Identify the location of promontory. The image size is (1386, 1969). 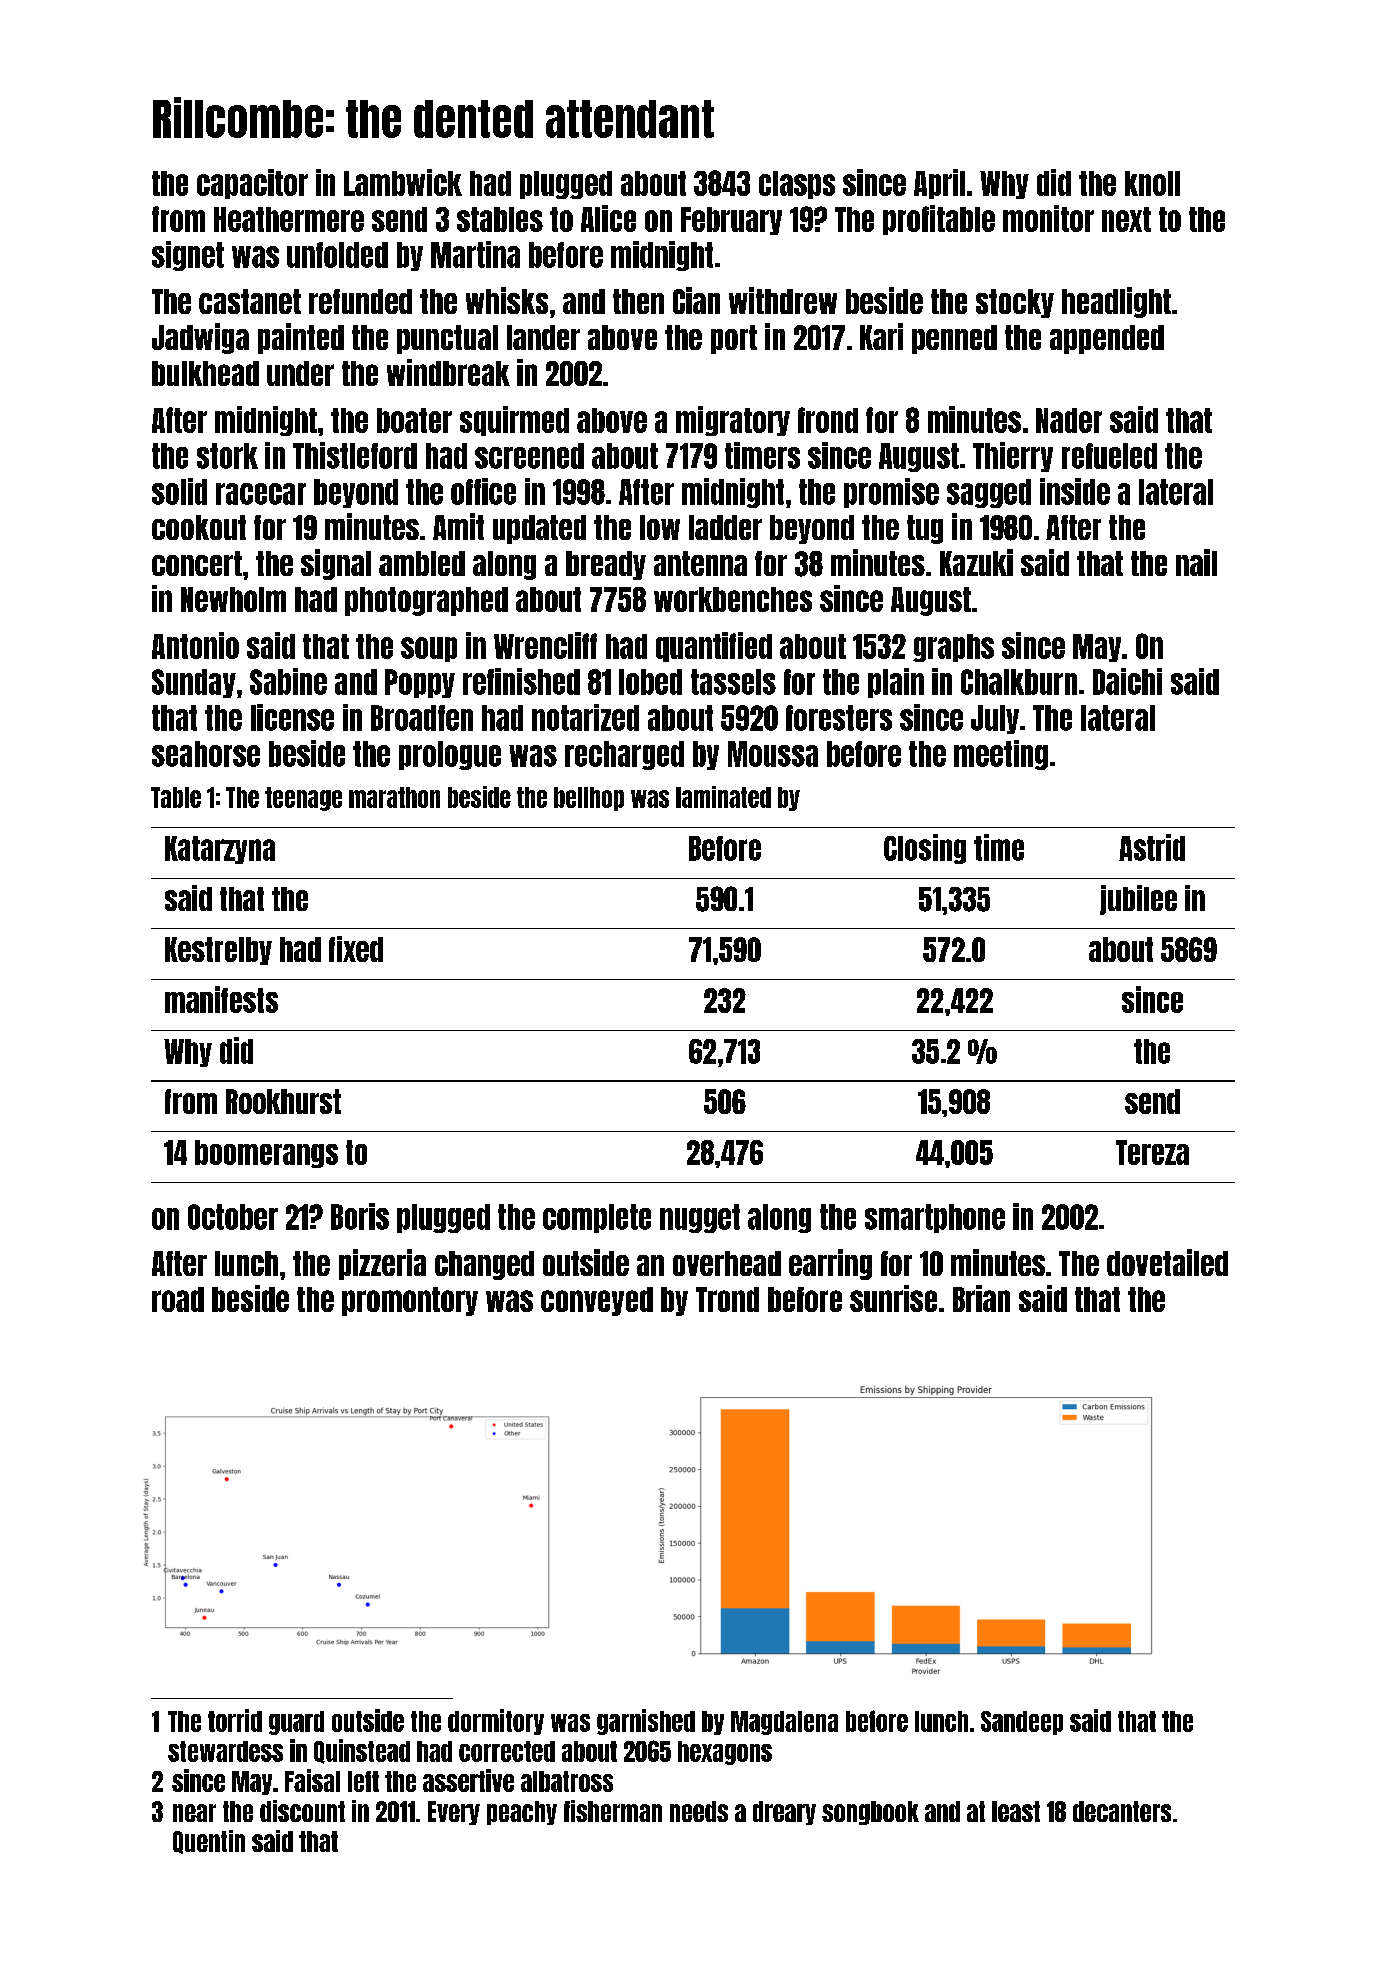
(410, 1301).
